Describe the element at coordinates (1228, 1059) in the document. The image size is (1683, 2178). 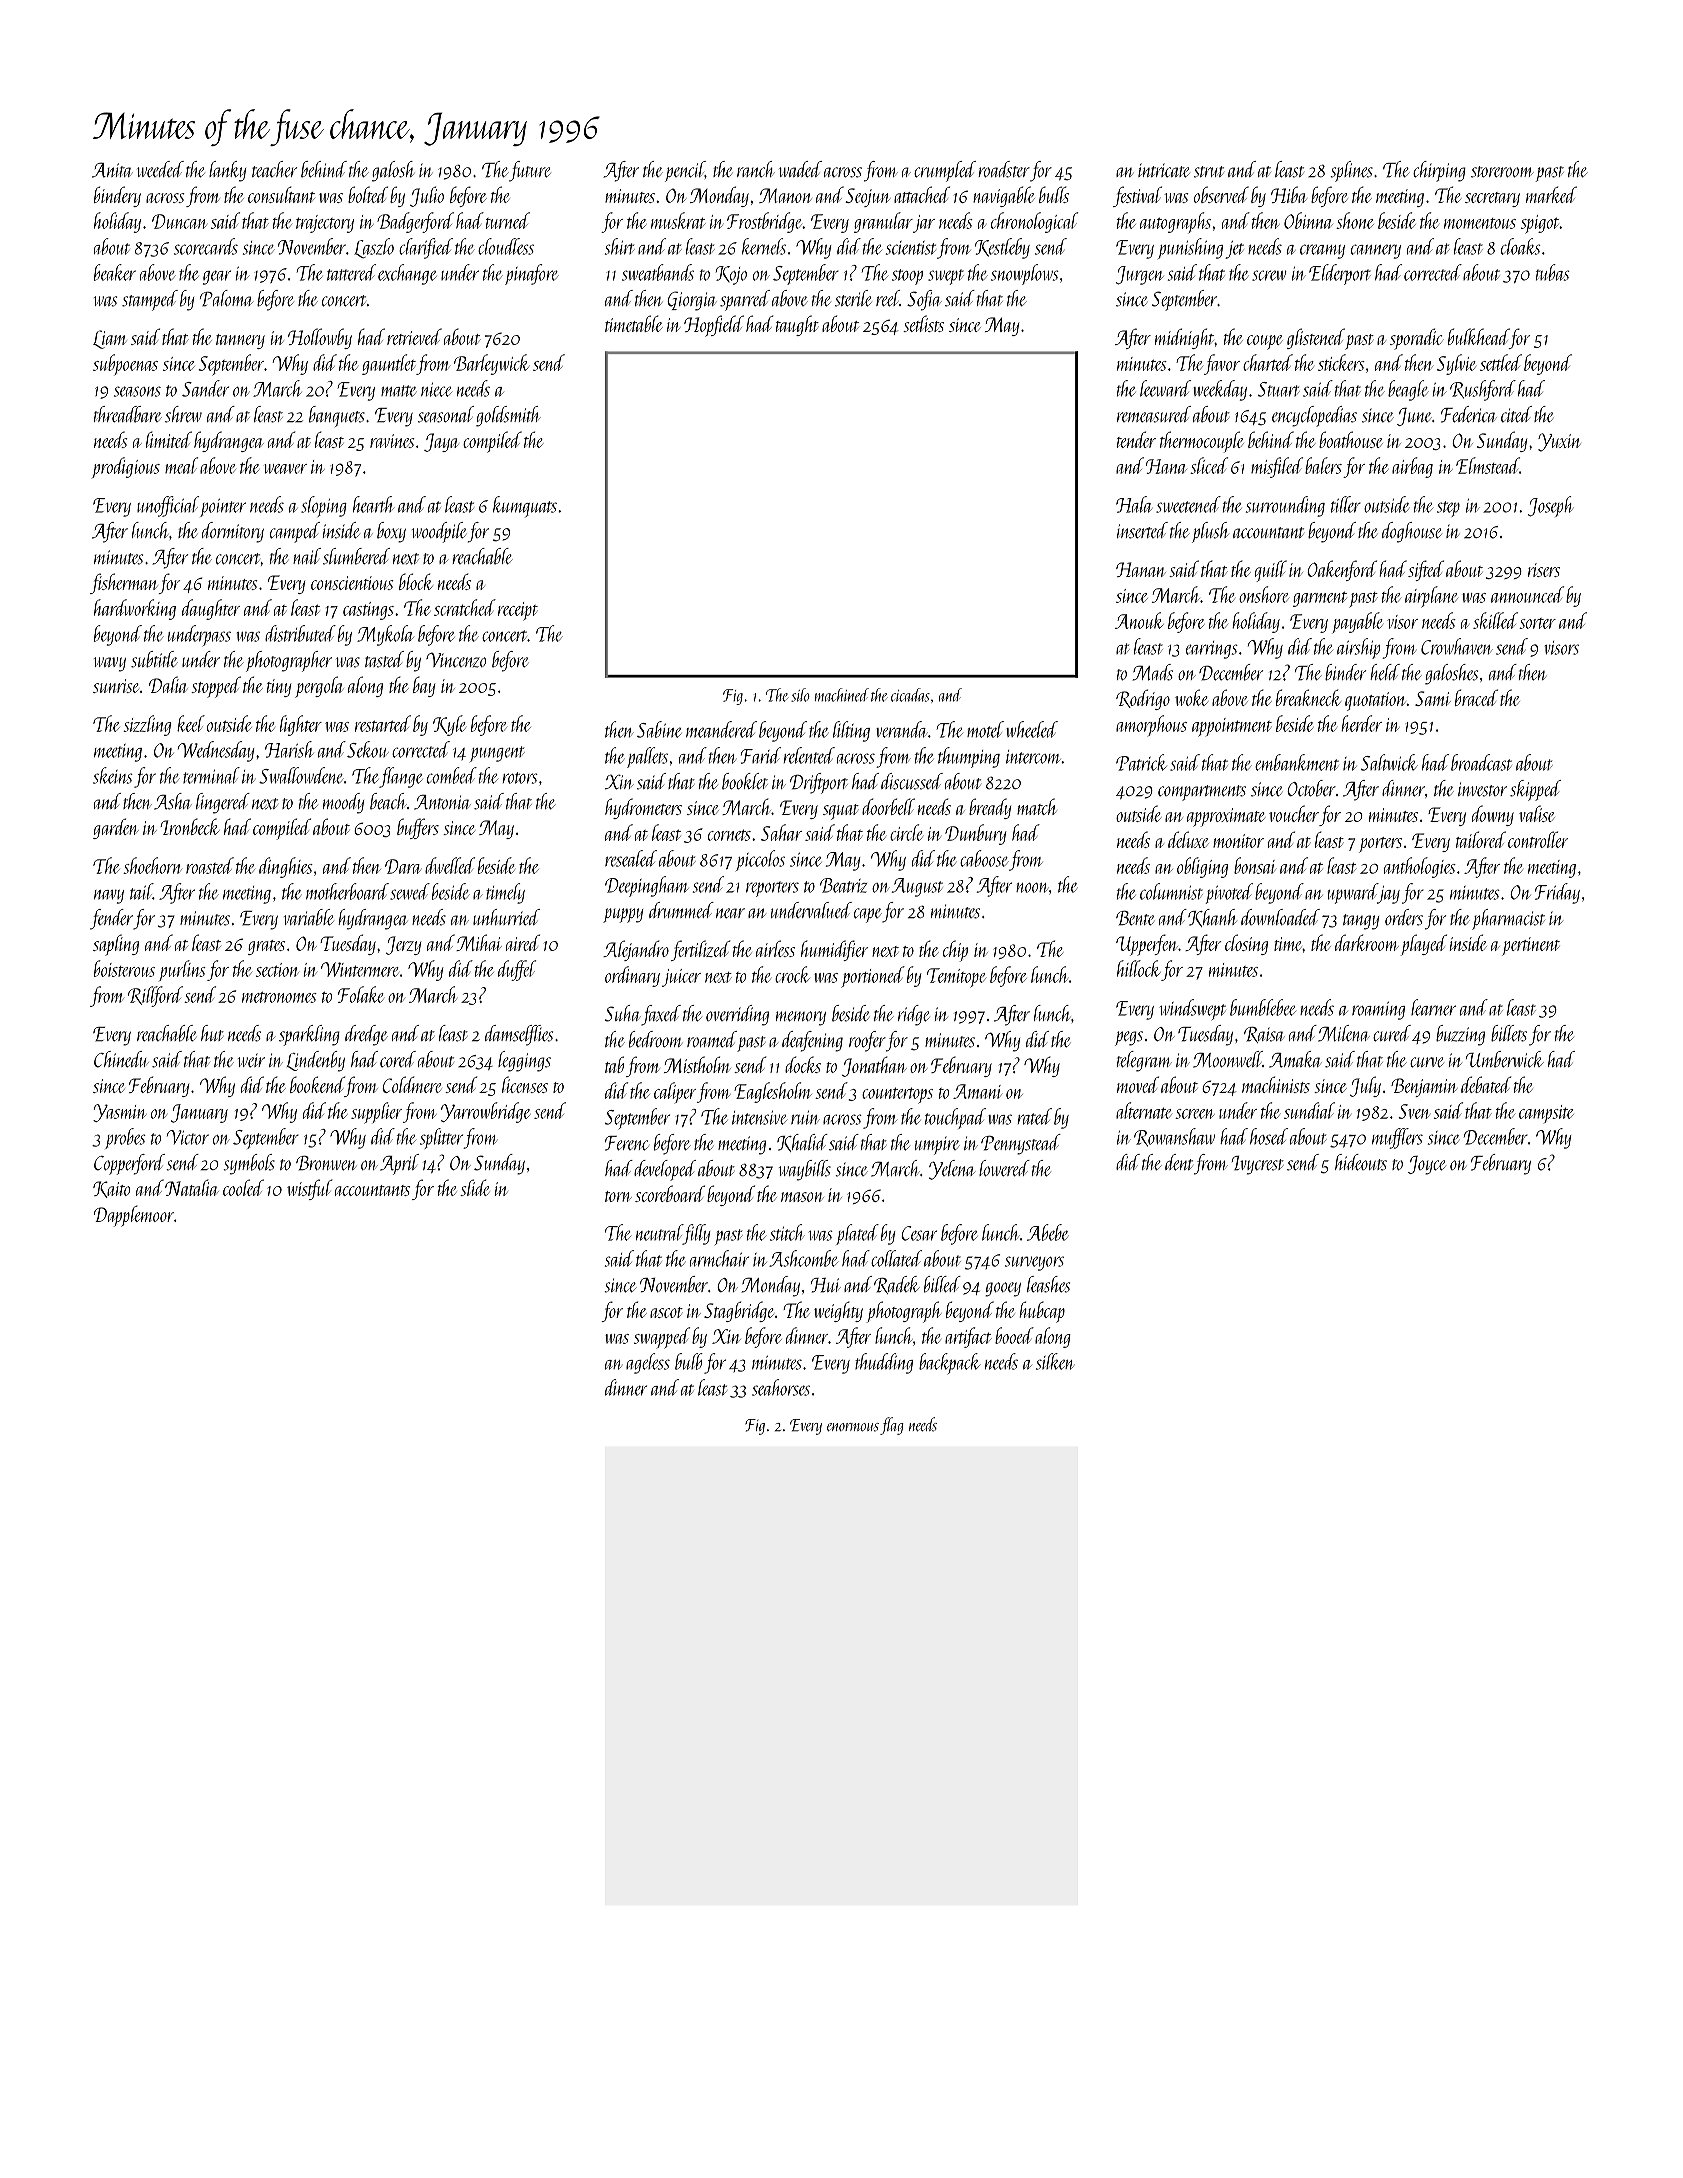
I see `Moonwell` at that location.
